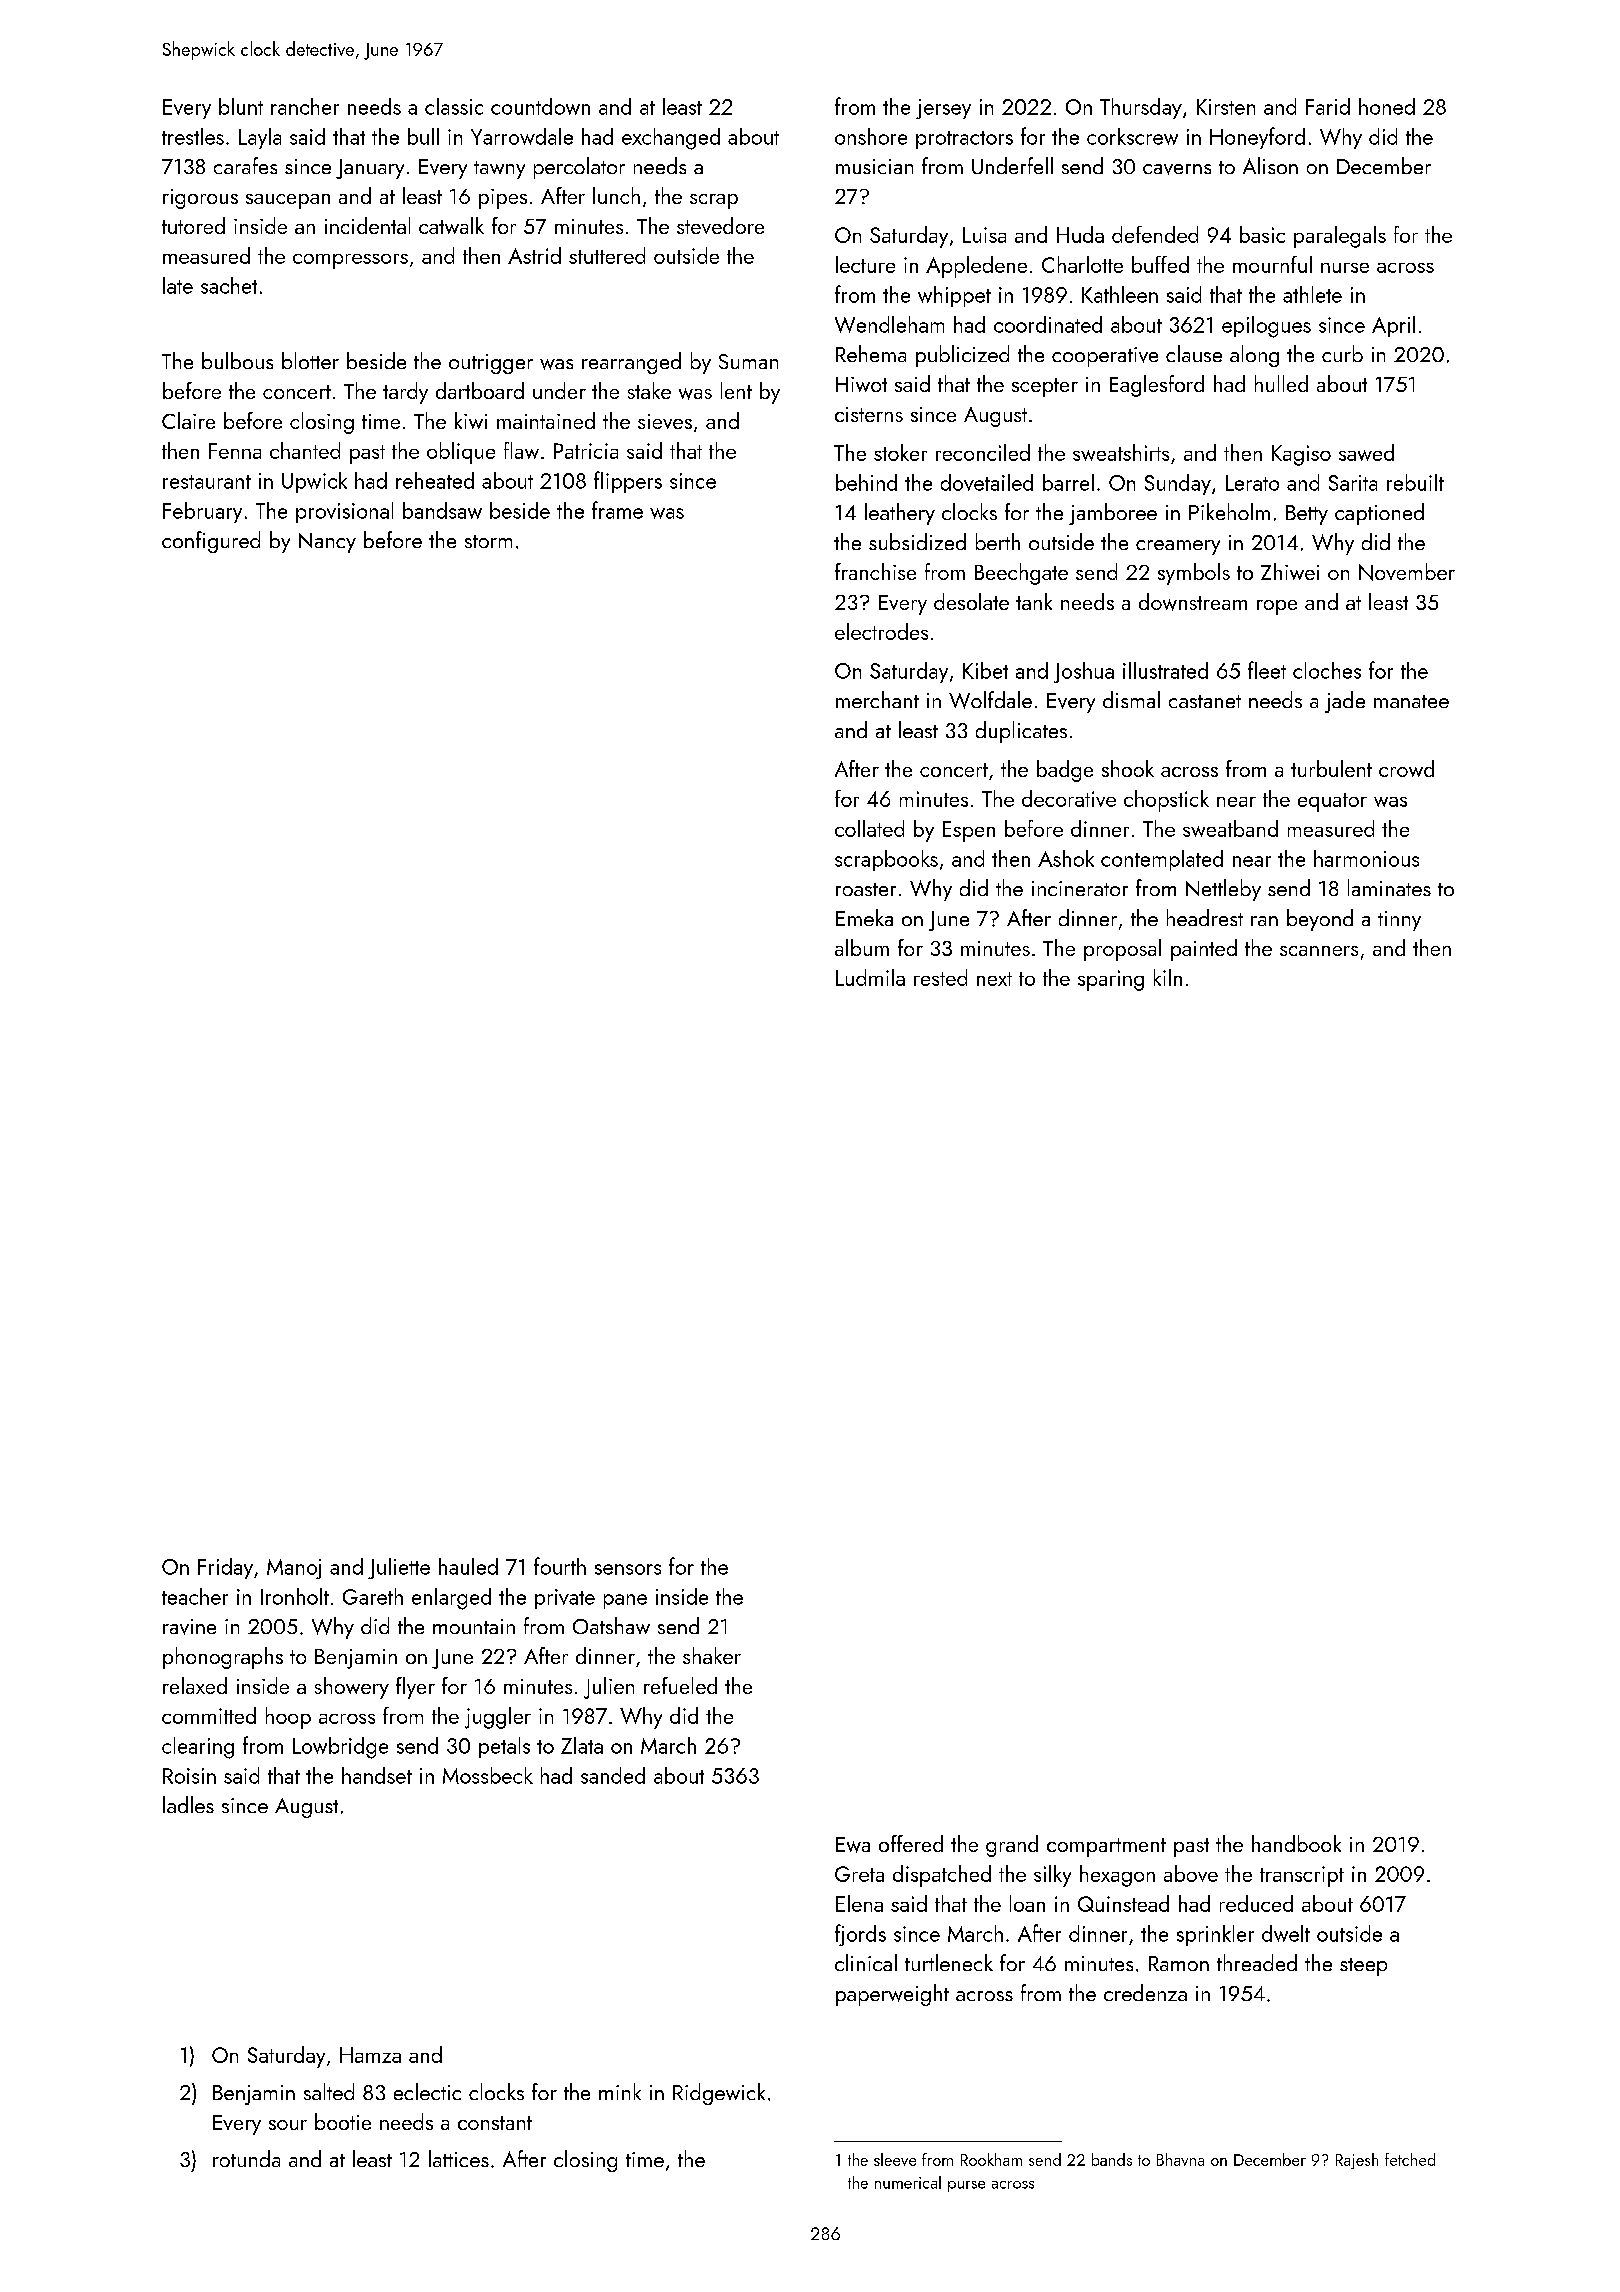  I want to click on castanet, so click(1205, 701).
